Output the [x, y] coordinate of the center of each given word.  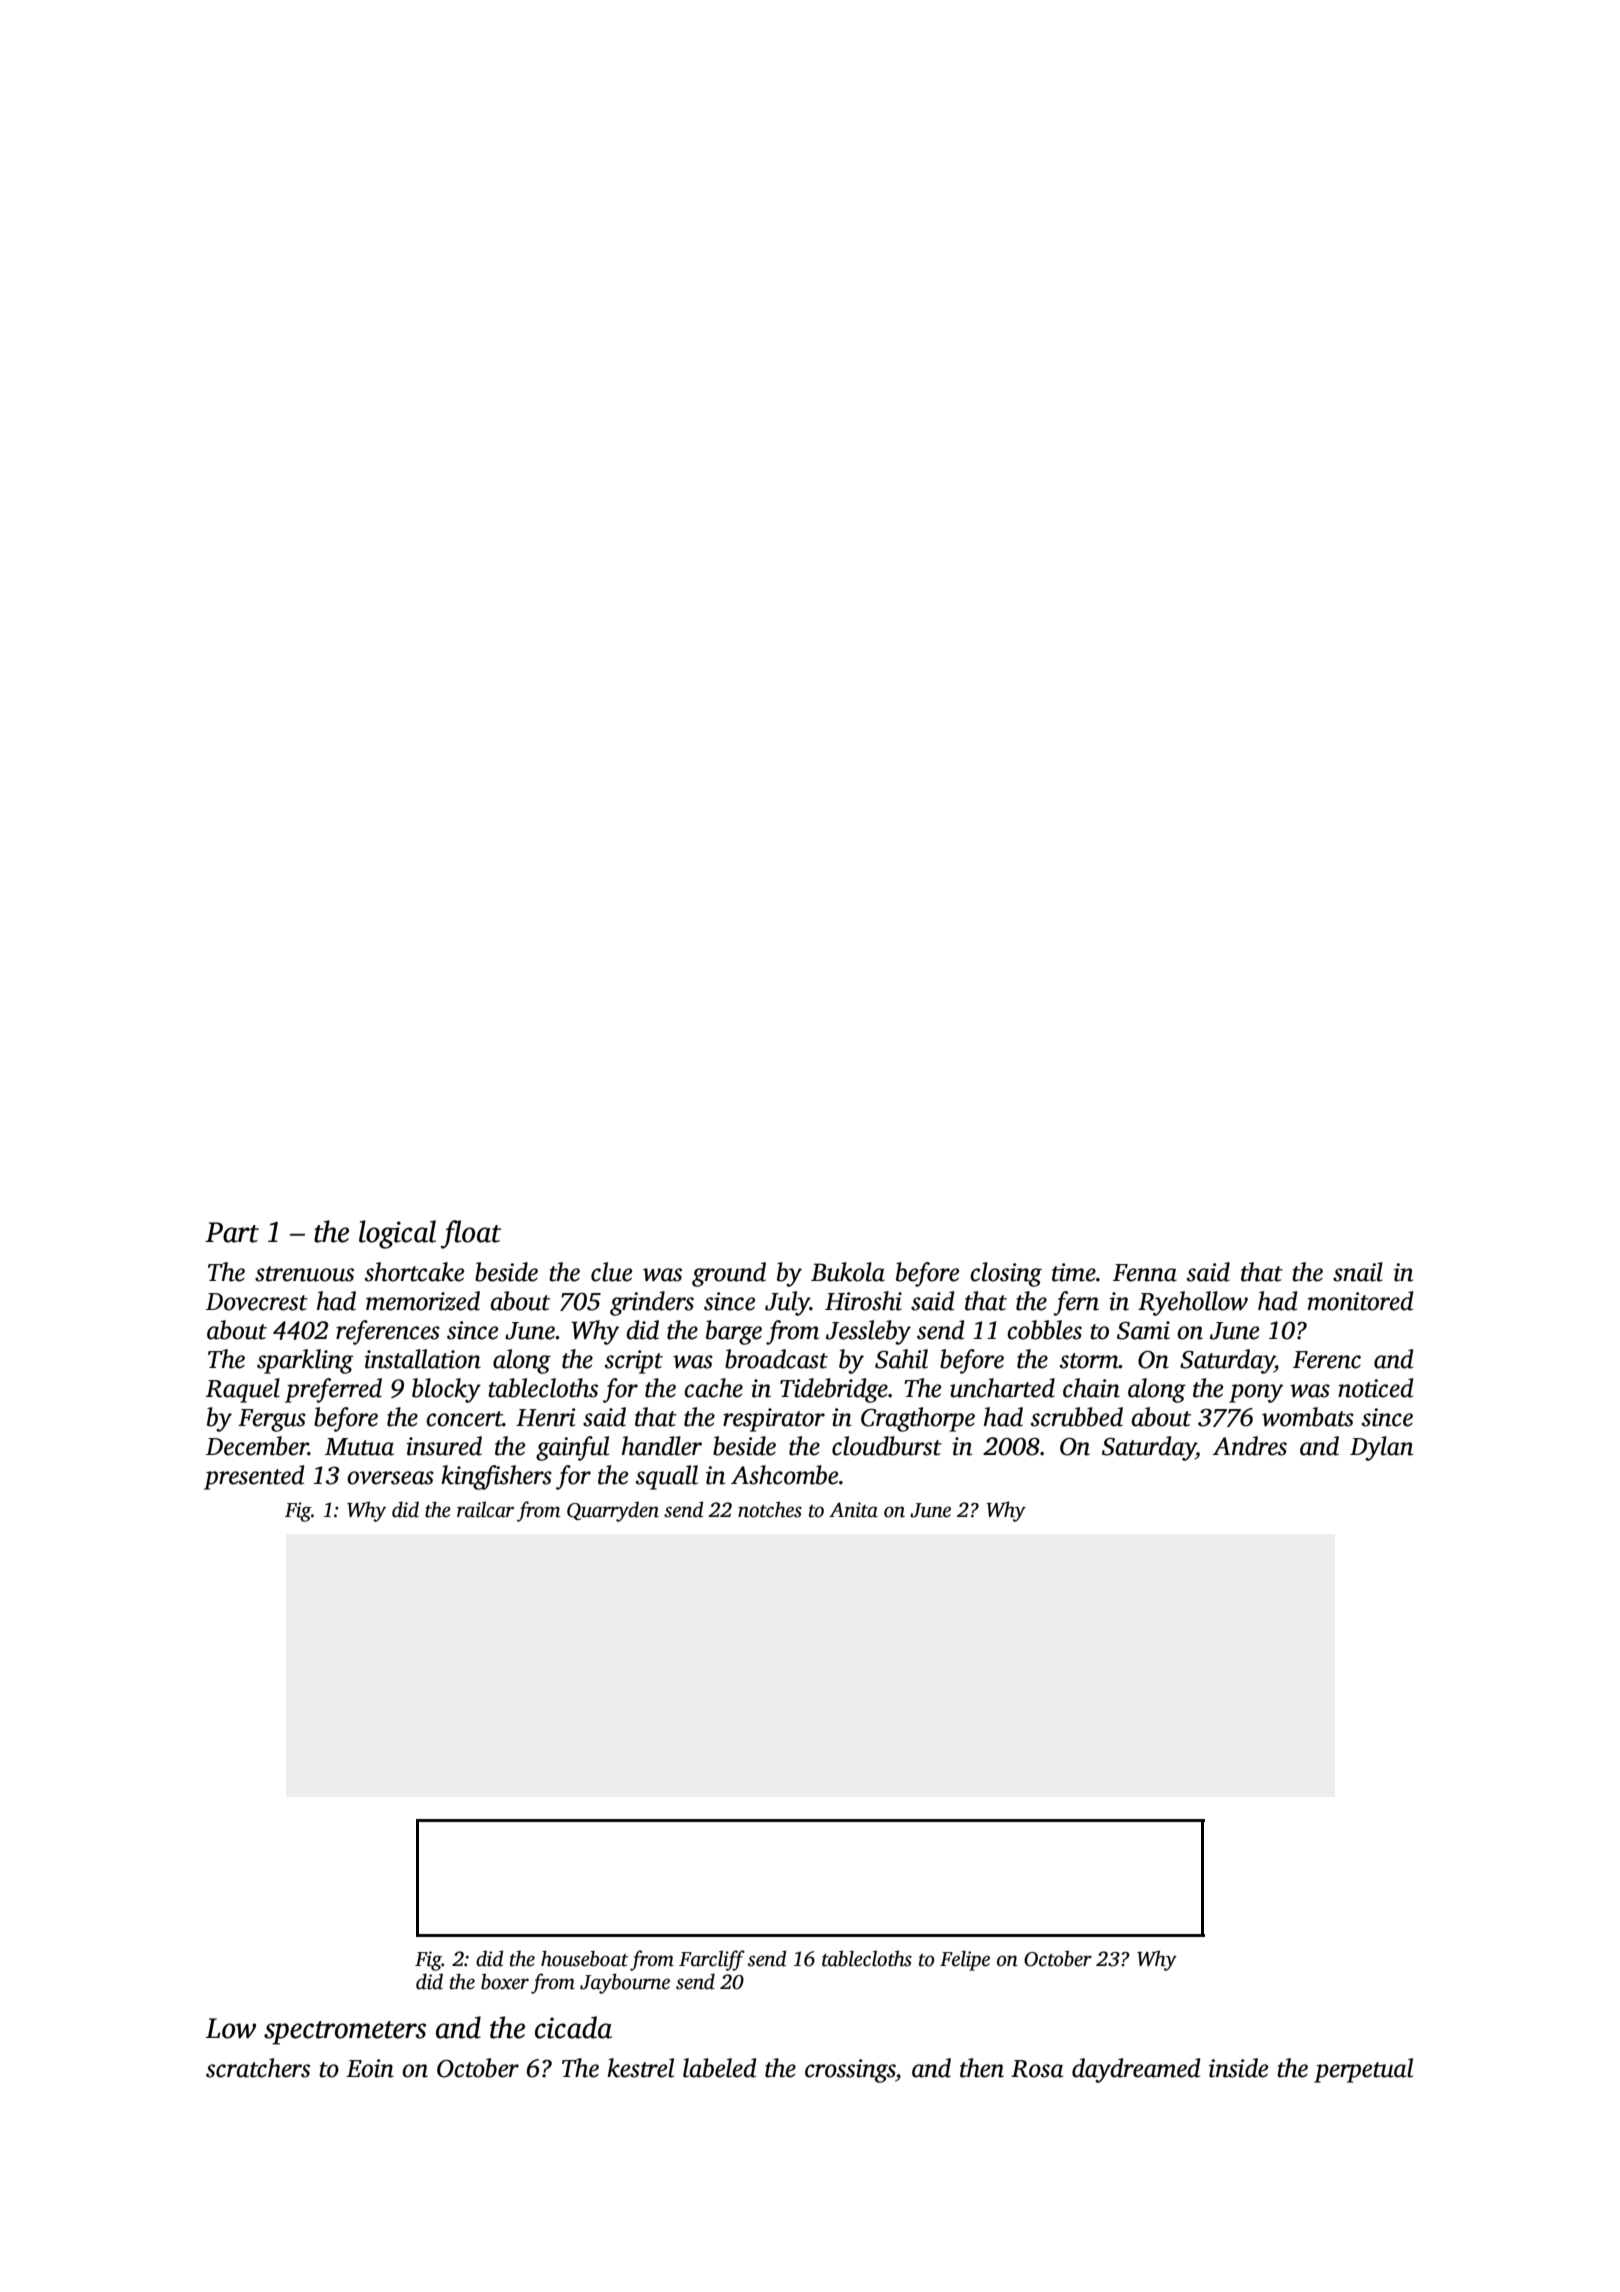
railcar [485, 1509]
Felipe [965, 1960]
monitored [1360, 1301]
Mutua [359, 1447]
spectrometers [345, 2033]
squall [667, 1477]
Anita [853, 1510]
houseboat [584, 1958]
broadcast [776, 1359]
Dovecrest [257, 1302]
